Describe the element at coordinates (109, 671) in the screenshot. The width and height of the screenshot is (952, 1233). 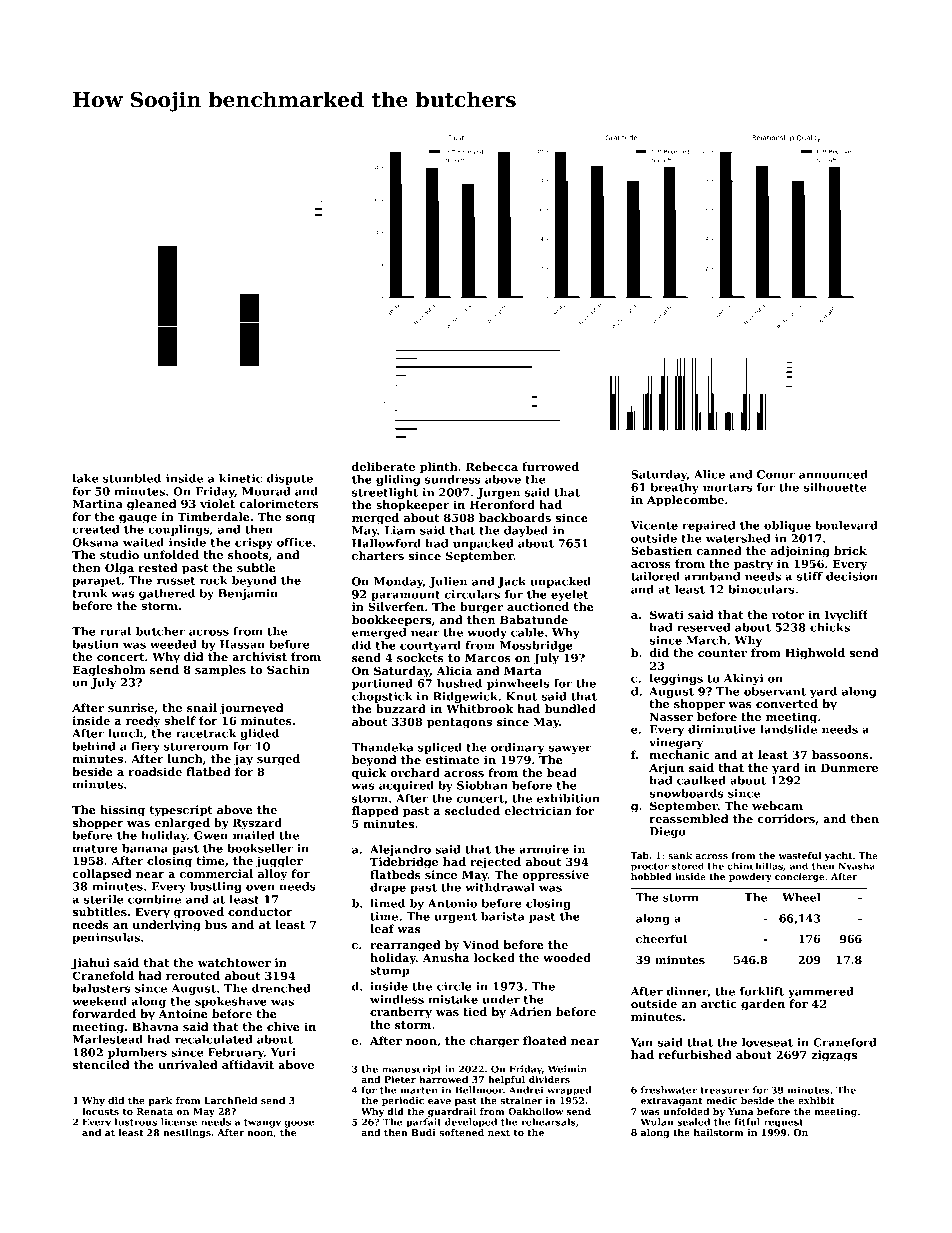
I see `Eaglesholm` at that location.
